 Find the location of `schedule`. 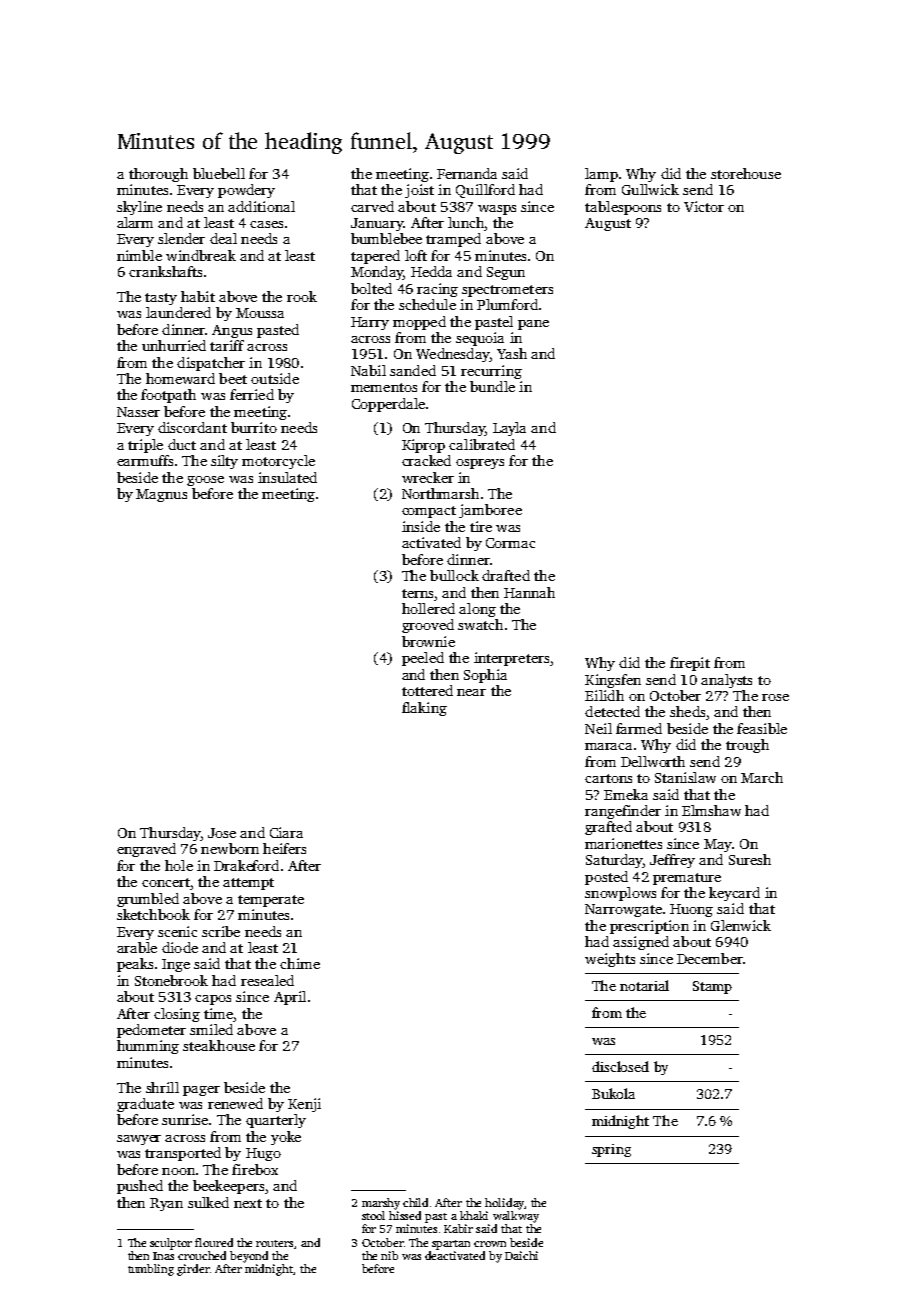

schedule is located at coordinates (427, 304).
